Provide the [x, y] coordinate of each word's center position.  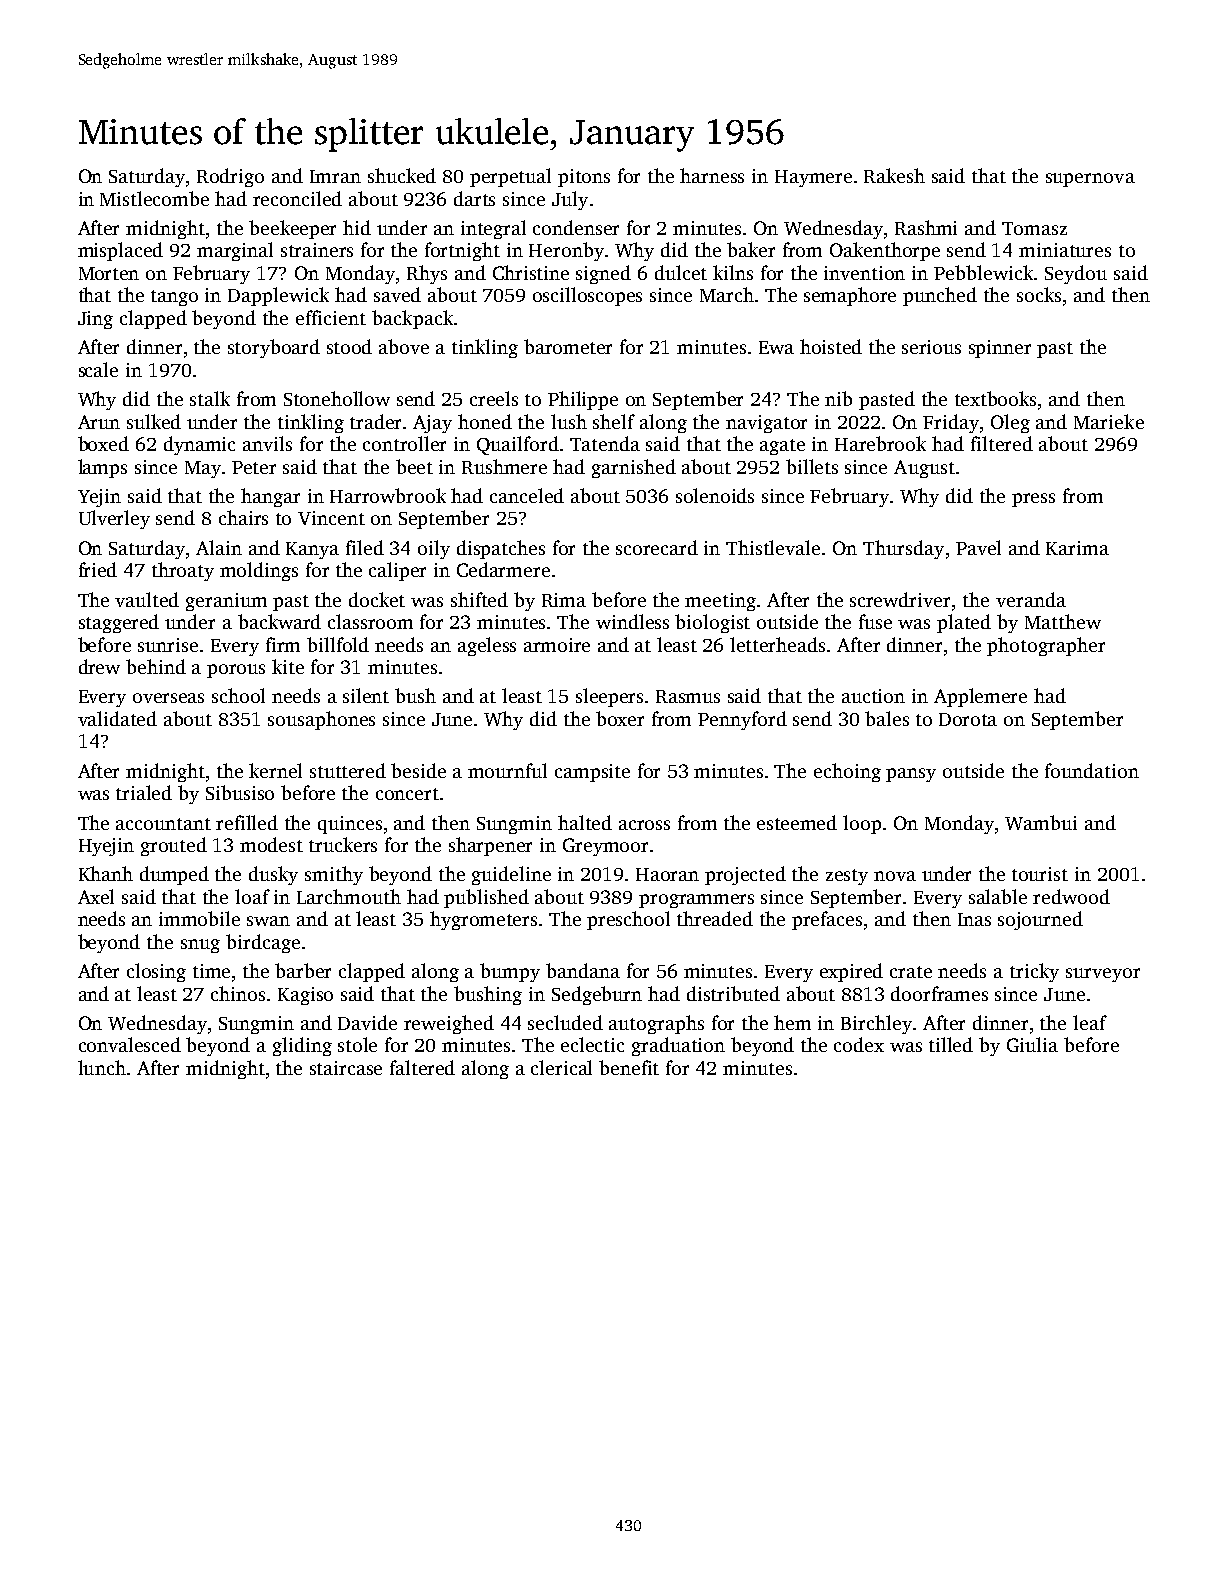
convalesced [130, 1044]
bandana [583, 970]
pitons [584, 178]
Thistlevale [773, 547]
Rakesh [894, 175]
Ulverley [114, 519]
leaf [1090, 1022]
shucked [402, 175]
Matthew [1063, 621]
